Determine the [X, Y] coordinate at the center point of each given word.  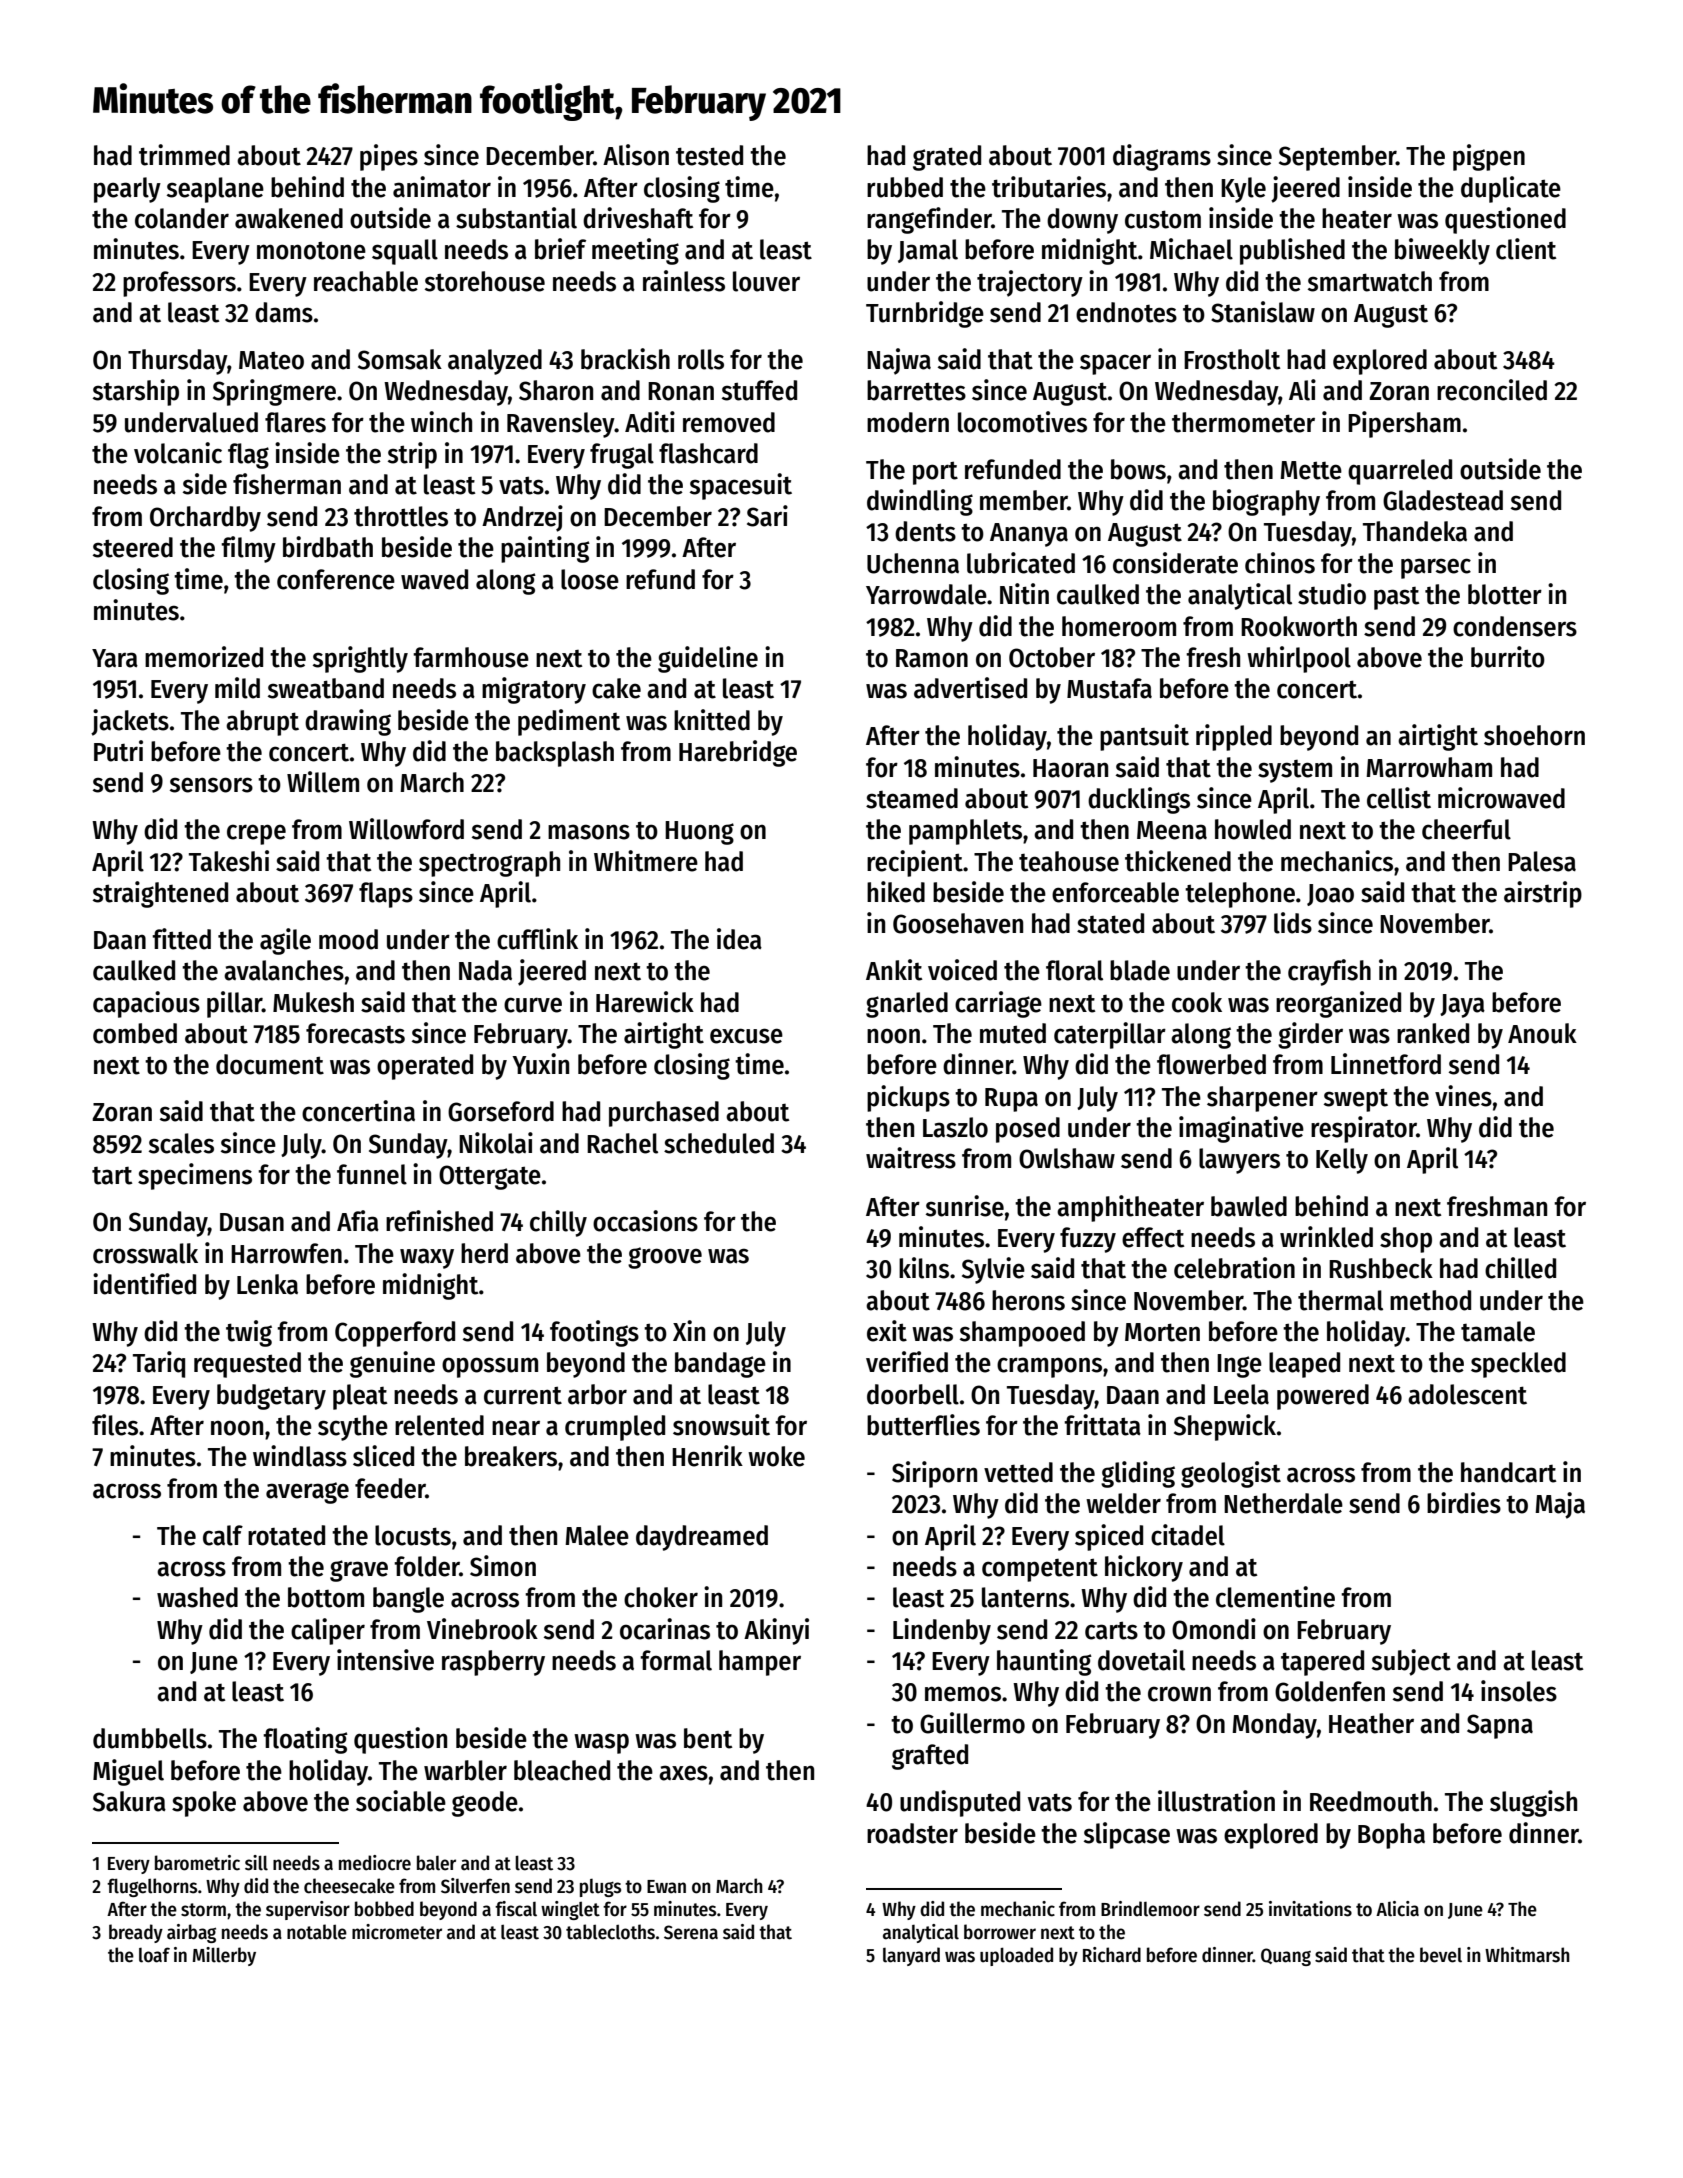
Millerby [224, 1956]
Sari [767, 516]
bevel [1441, 1955]
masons [589, 832]
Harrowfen [286, 1253]
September [1337, 158]
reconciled [1492, 390]
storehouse [485, 281]
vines [1463, 1096]
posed [1028, 1130]
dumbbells [150, 1738]
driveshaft [638, 218]
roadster [912, 1833]
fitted [181, 939]
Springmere [274, 392]
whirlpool [1299, 659]
